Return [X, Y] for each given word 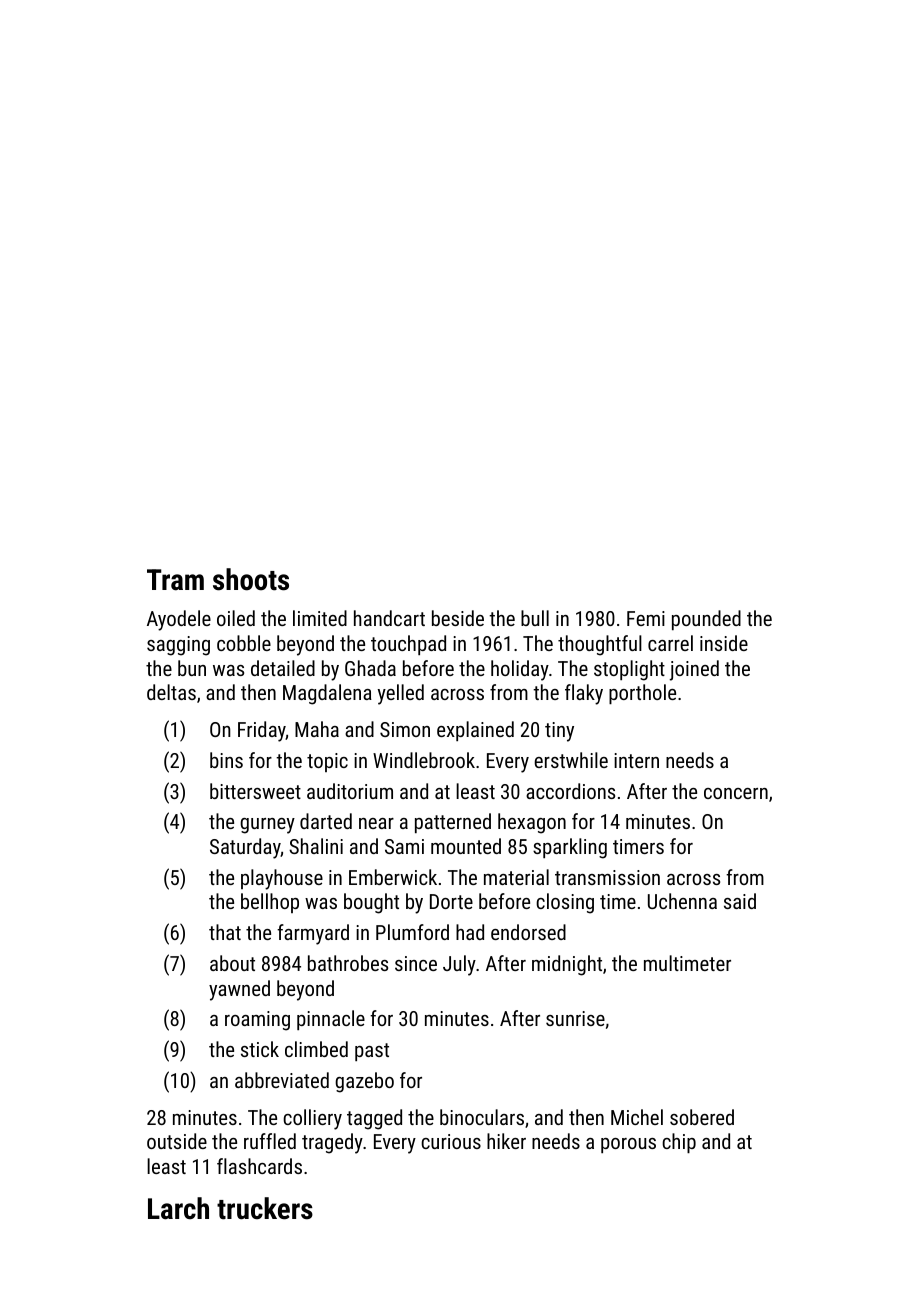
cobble [244, 643]
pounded [706, 620]
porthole [642, 694]
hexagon [532, 823]
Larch [178, 1208]
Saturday [245, 848]
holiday [520, 670]
